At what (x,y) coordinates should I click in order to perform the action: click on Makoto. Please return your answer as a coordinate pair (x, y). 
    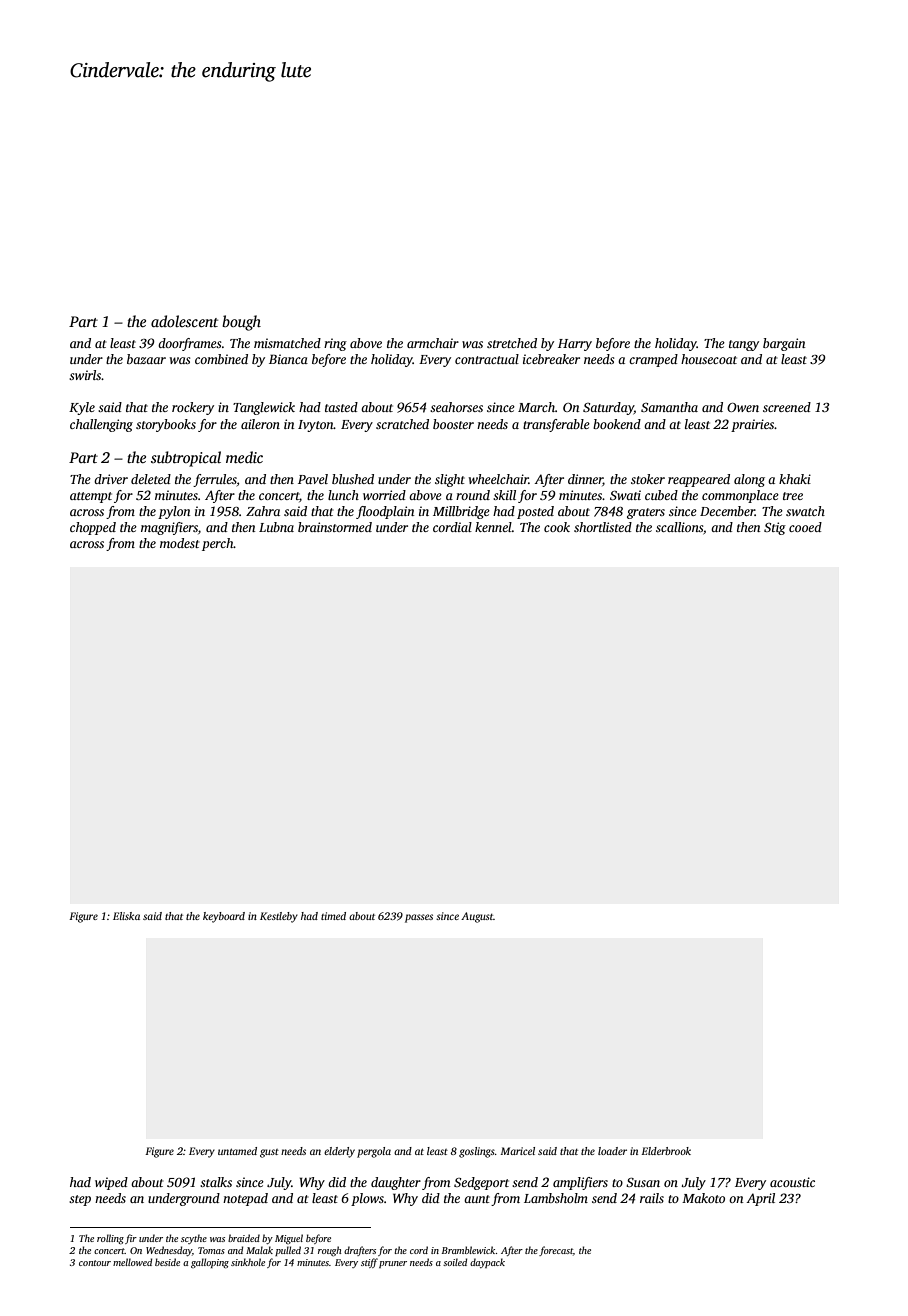
    Looking at the image, I should click on (703, 1198).
